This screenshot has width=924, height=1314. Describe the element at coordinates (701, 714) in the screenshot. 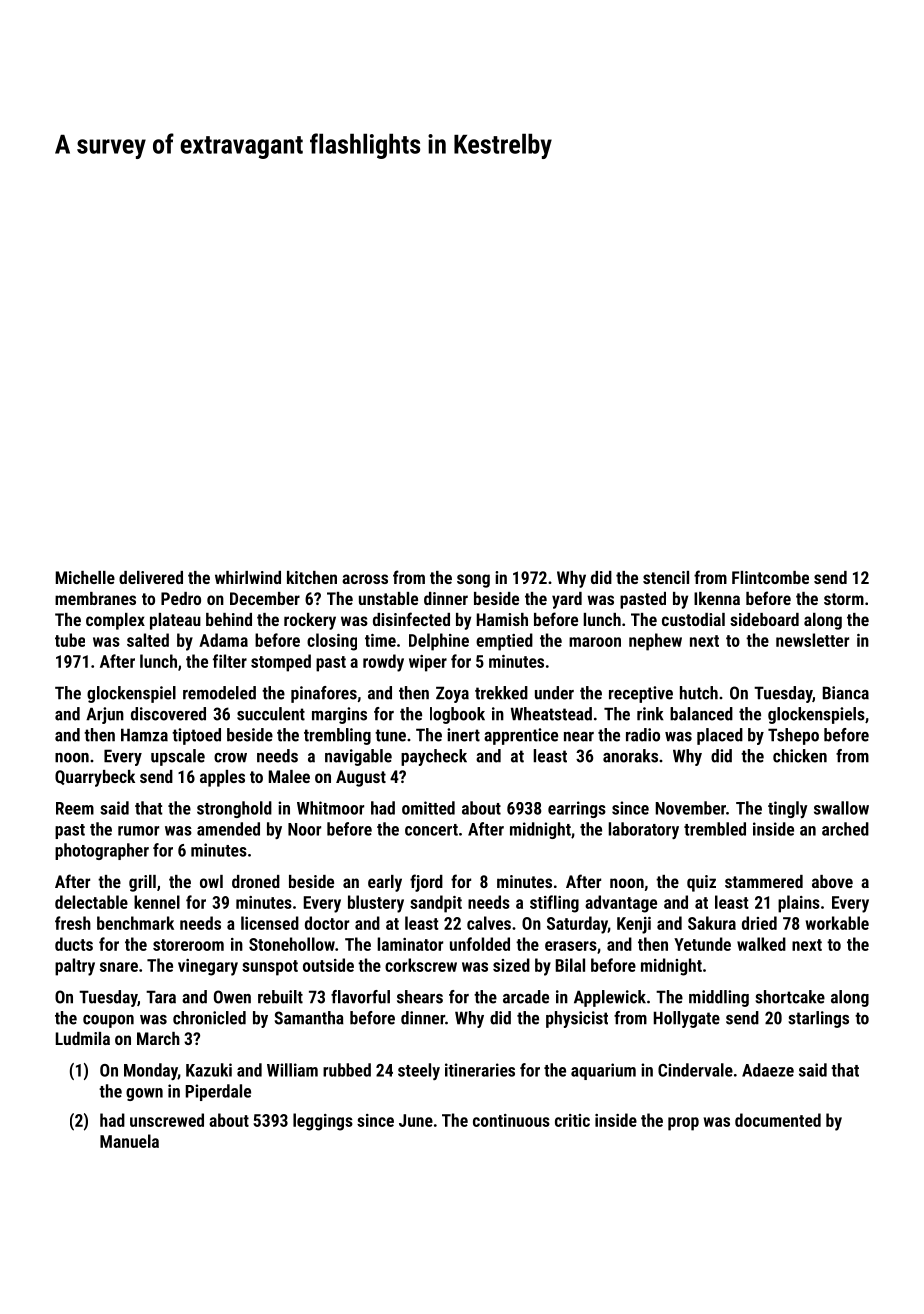

I see `balanced` at that location.
